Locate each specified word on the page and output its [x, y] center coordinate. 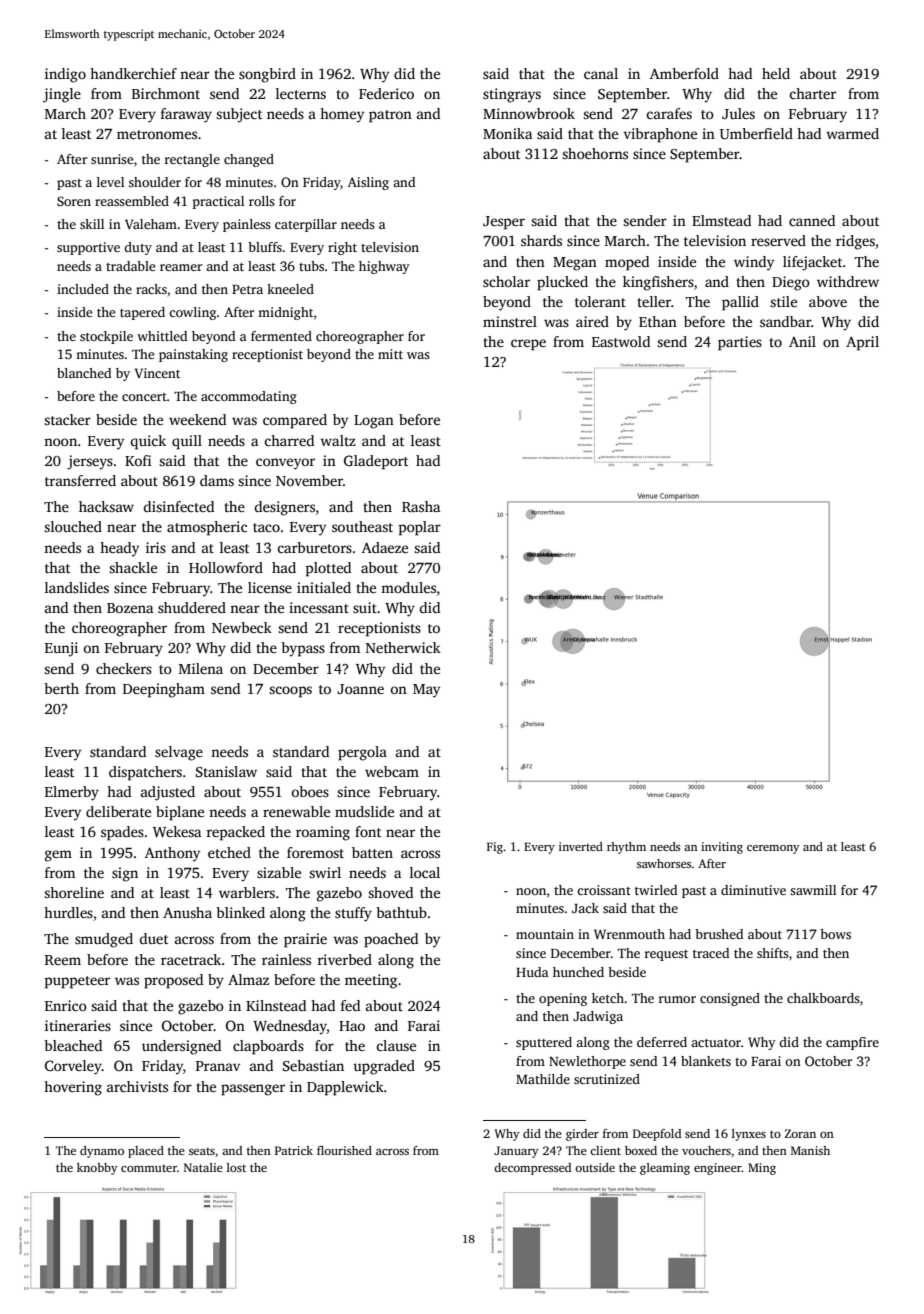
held [776, 73]
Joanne [360, 689]
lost [236, 1167]
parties [740, 343]
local [425, 872]
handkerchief [133, 73]
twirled [656, 890]
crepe [528, 345]
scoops [290, 692]
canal [601, 73]
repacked [236, 833]
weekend [197, 419]
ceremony [773, 849]
